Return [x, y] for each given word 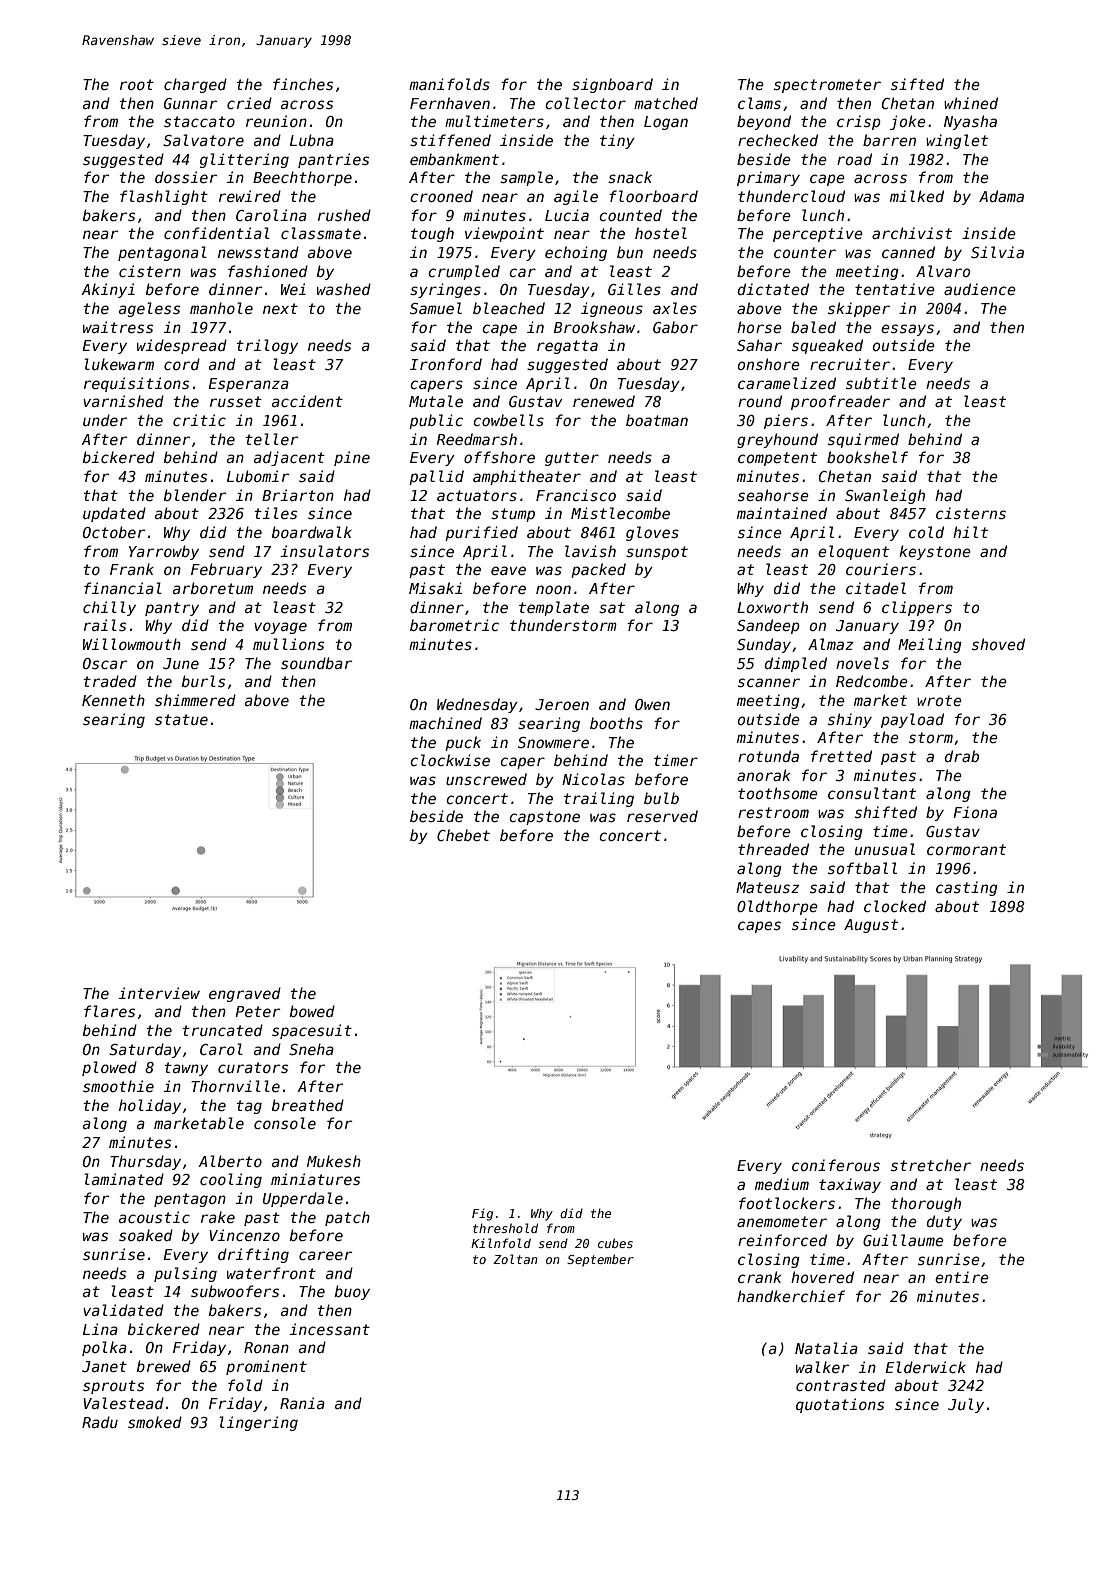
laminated [124, 1179]
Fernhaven [450, 103]
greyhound [777, 440]
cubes [615, 1243]
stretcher [931, 1165]
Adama [1001, 196]
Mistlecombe [620, 513]
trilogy [267, 346]
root [137, 84]
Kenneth [113, 700]
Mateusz [767, 887]
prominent [266, 1367]
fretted [841, 756]
